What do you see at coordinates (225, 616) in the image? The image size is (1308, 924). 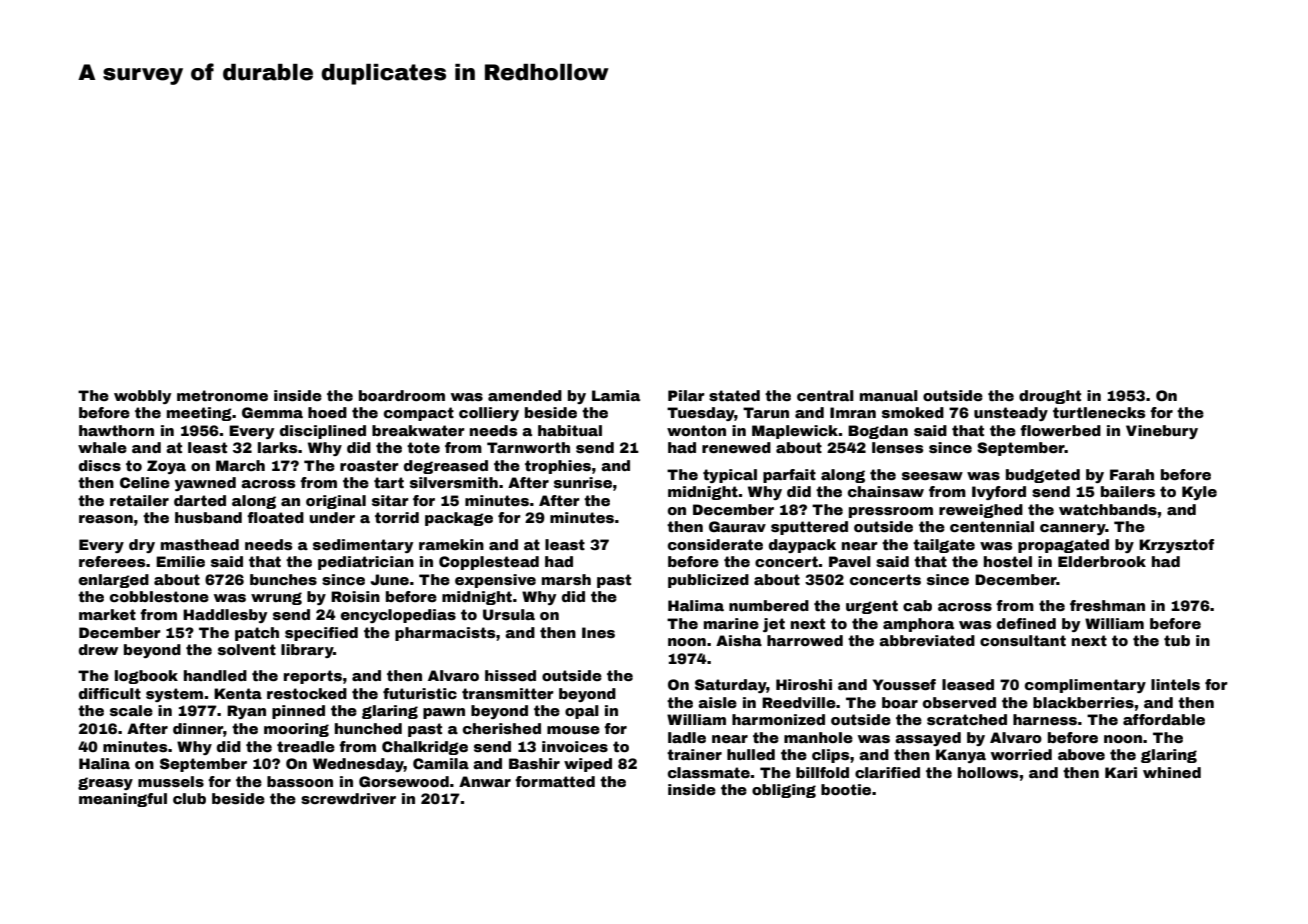 I see `Haddlesby` at bounding box center [225, 616].
